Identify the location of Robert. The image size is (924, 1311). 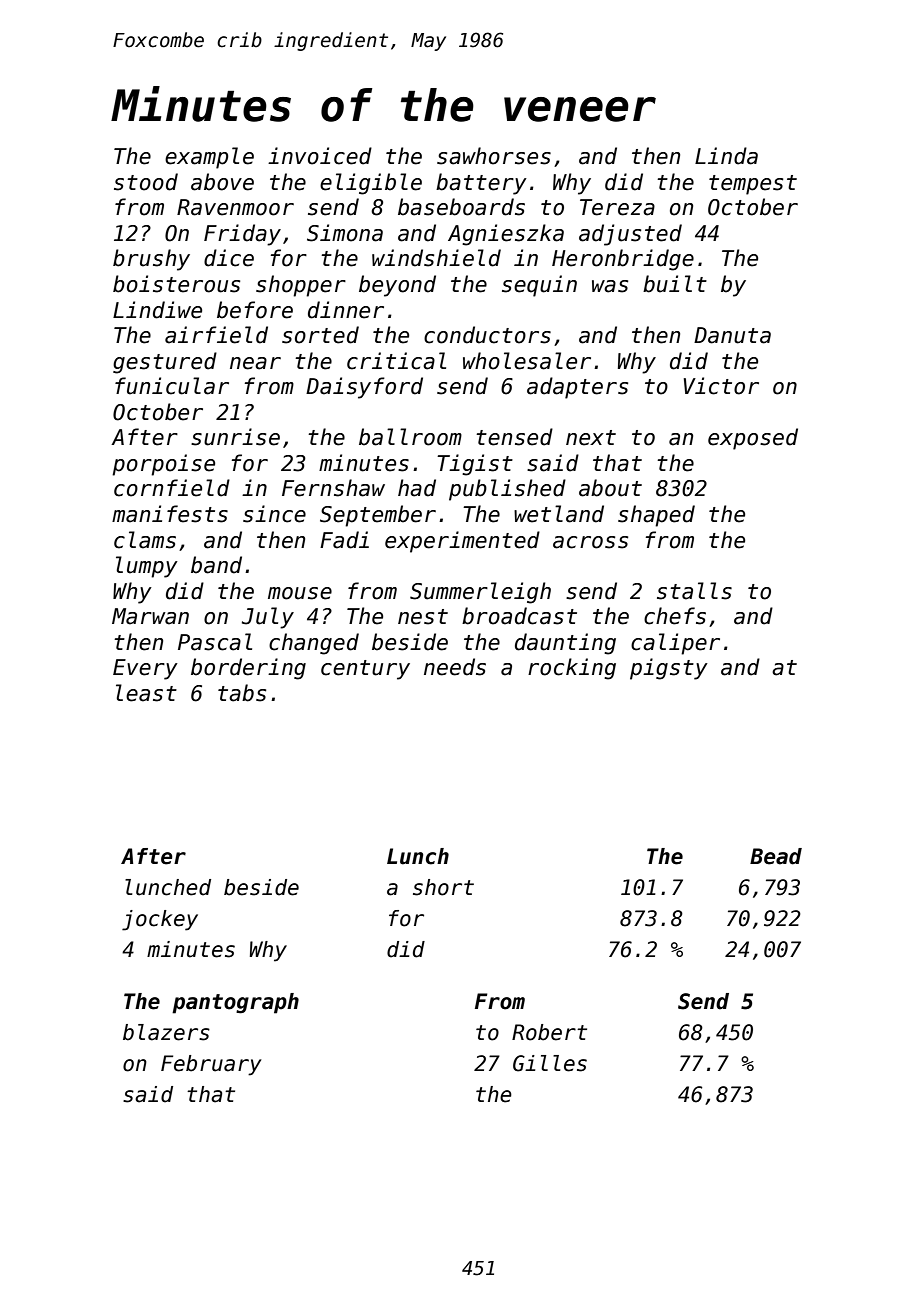
(549, 1032).
